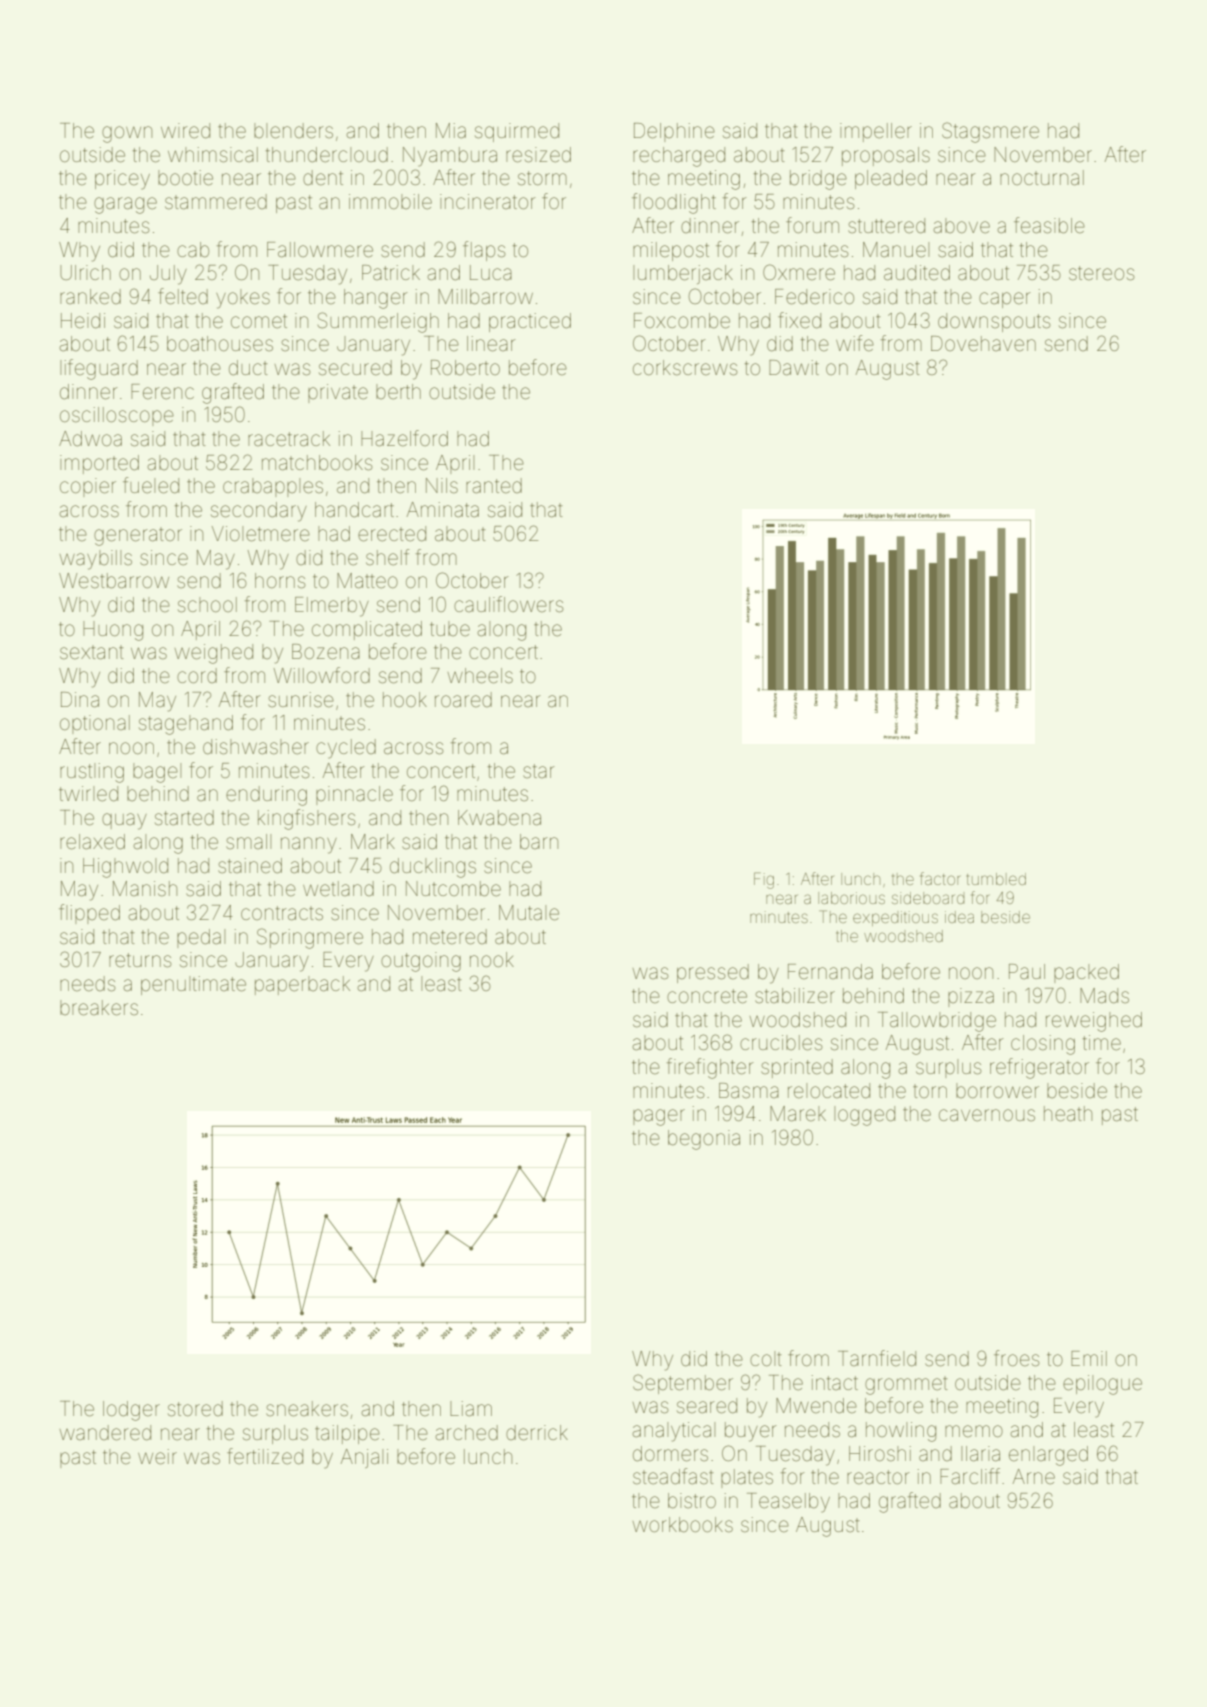 The image size is (1207, 1707). Describe the element at coordinates (293, 131) in the screenshot. I see `blenders` at that location.
